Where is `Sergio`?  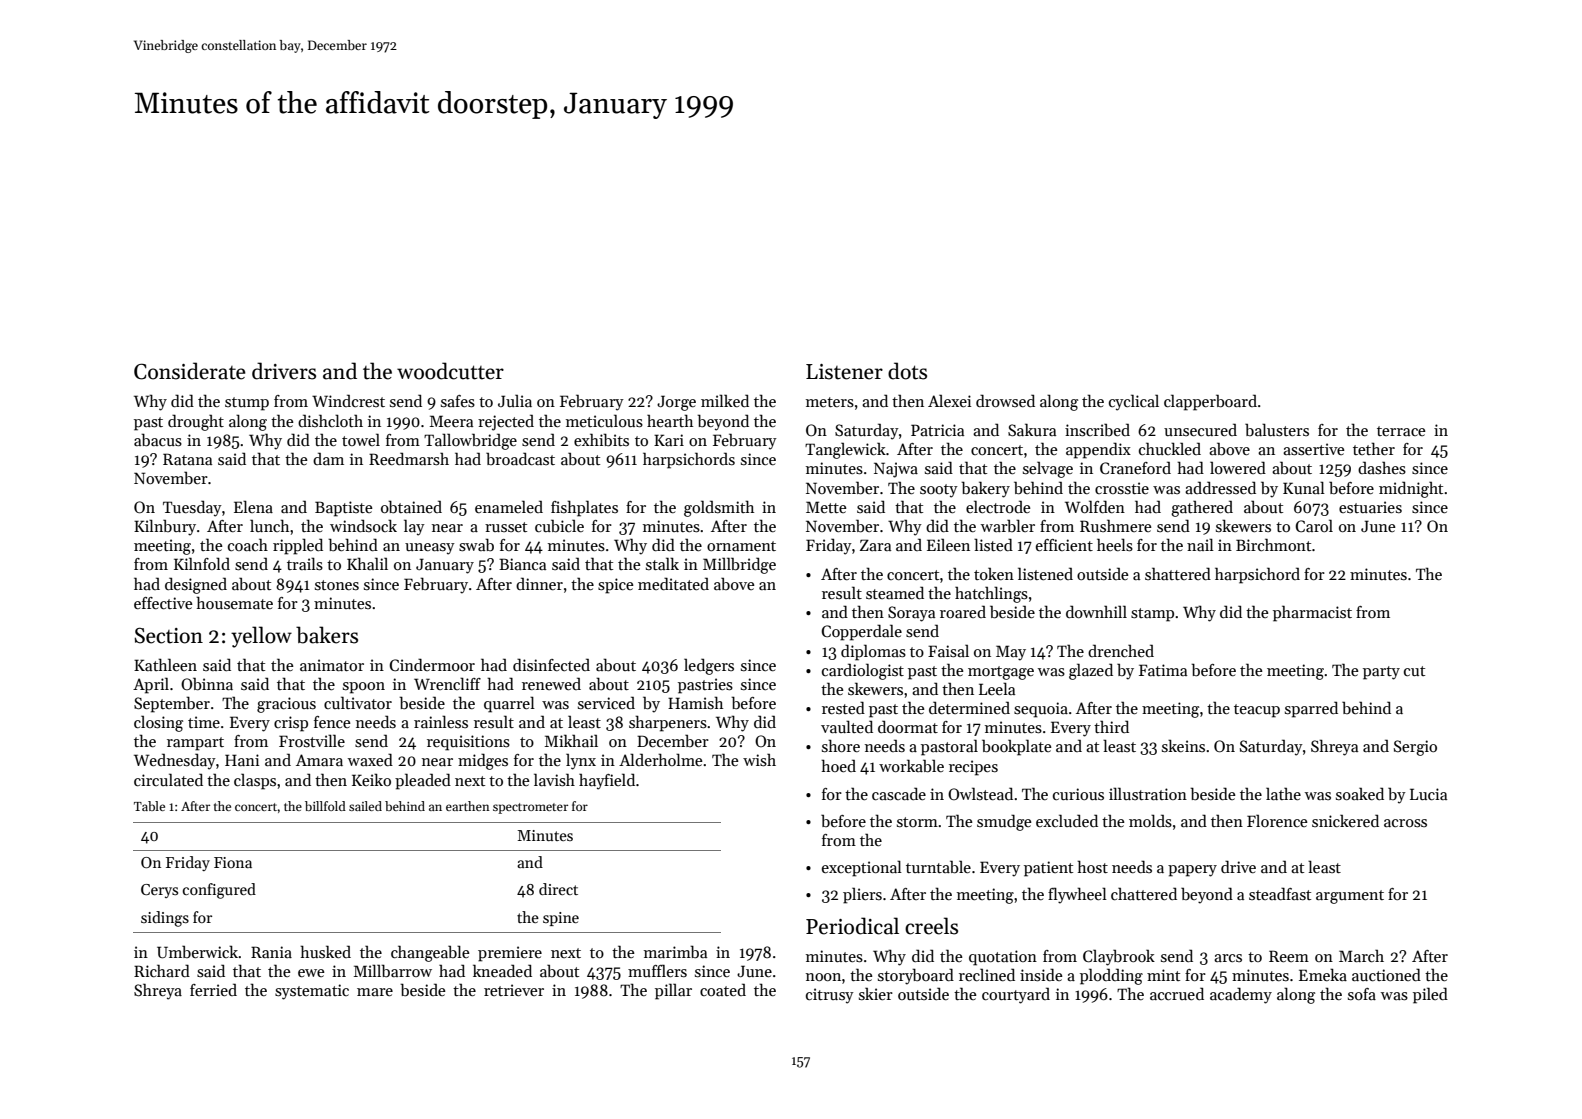 Sergio is located at coordinates (1415, 748).
